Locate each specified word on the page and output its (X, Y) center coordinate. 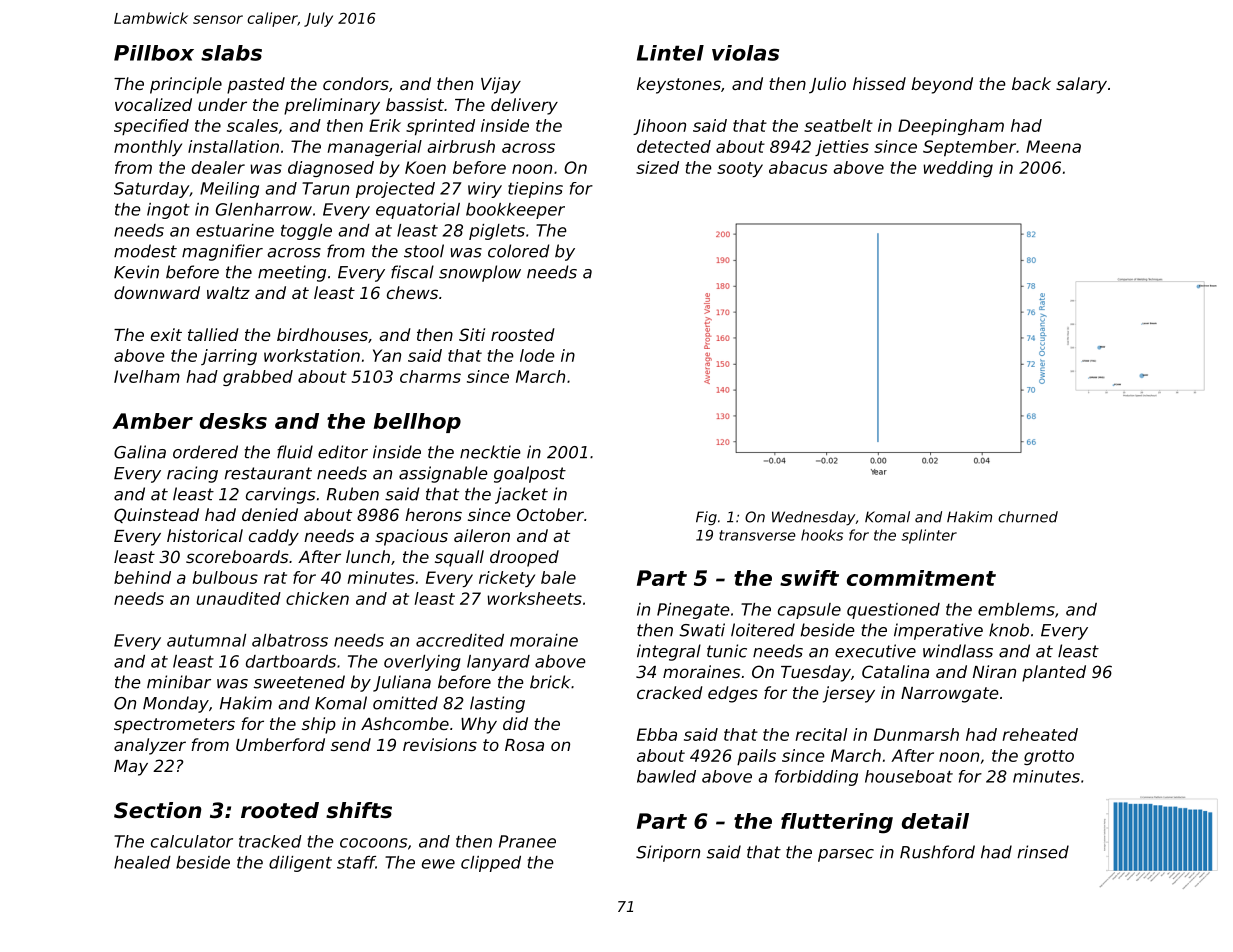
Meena (1053, 146)
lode (537, 355)
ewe (438, 864)
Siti (472, 334)
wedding (958, 169)
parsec (846, 855)
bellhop (417, 423)
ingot (168, 211)
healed (142, 862)
